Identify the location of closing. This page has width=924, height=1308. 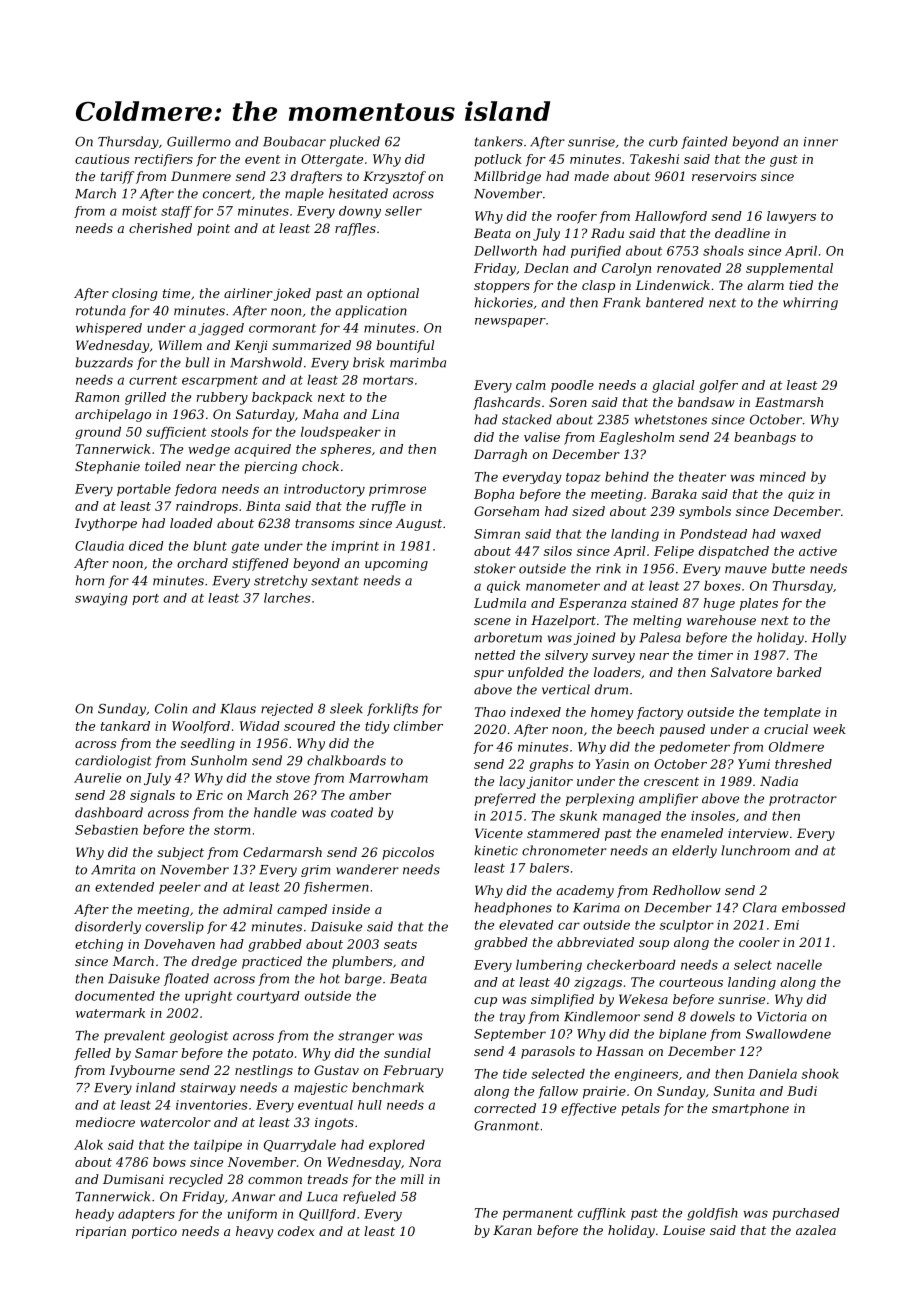
(134, 294).
